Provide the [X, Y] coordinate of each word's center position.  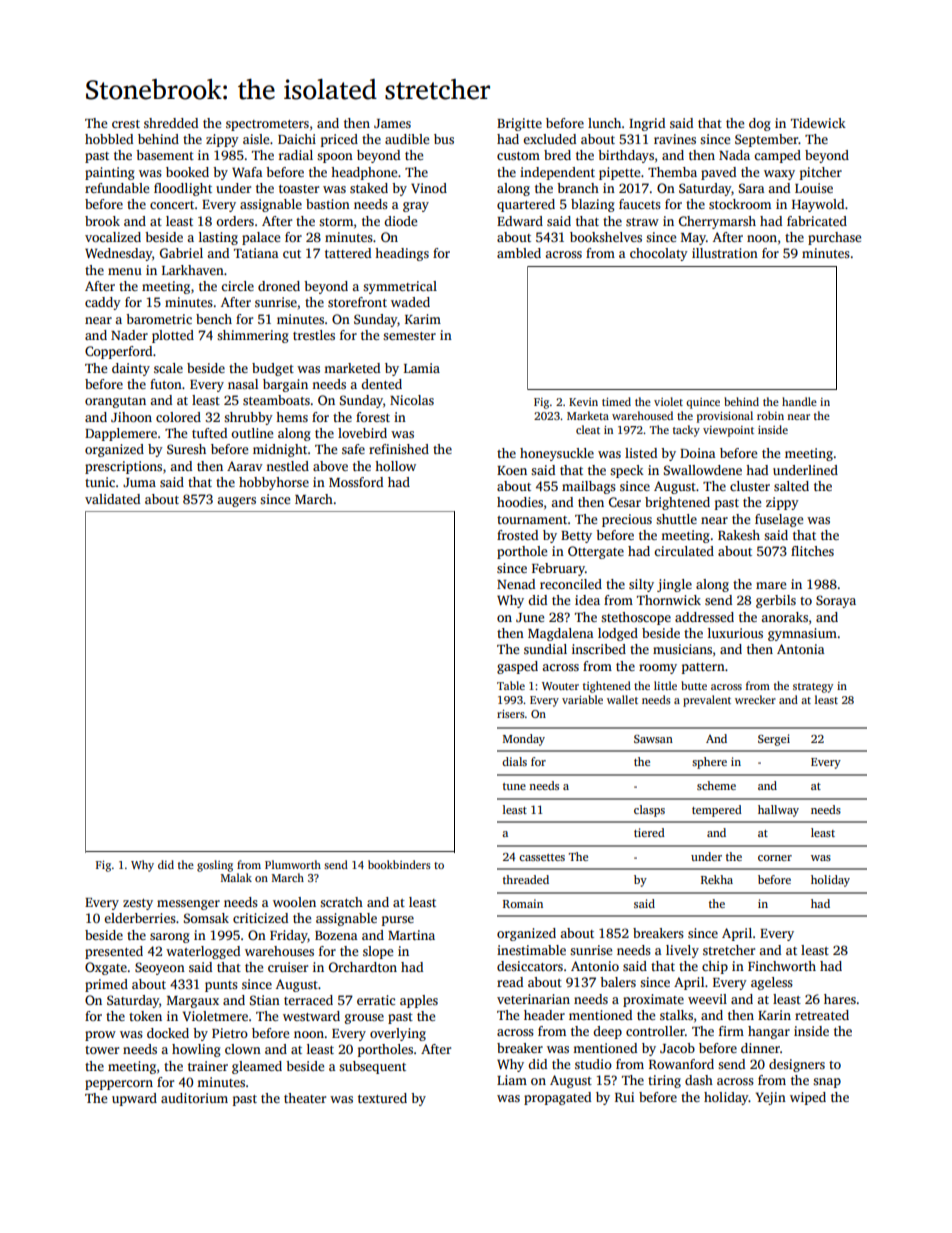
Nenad [516, 584]
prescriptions [123, 467]
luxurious [735, 633]
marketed [352, 368]
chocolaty [659, 254]
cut [292, 254]
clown [243, 1049]
